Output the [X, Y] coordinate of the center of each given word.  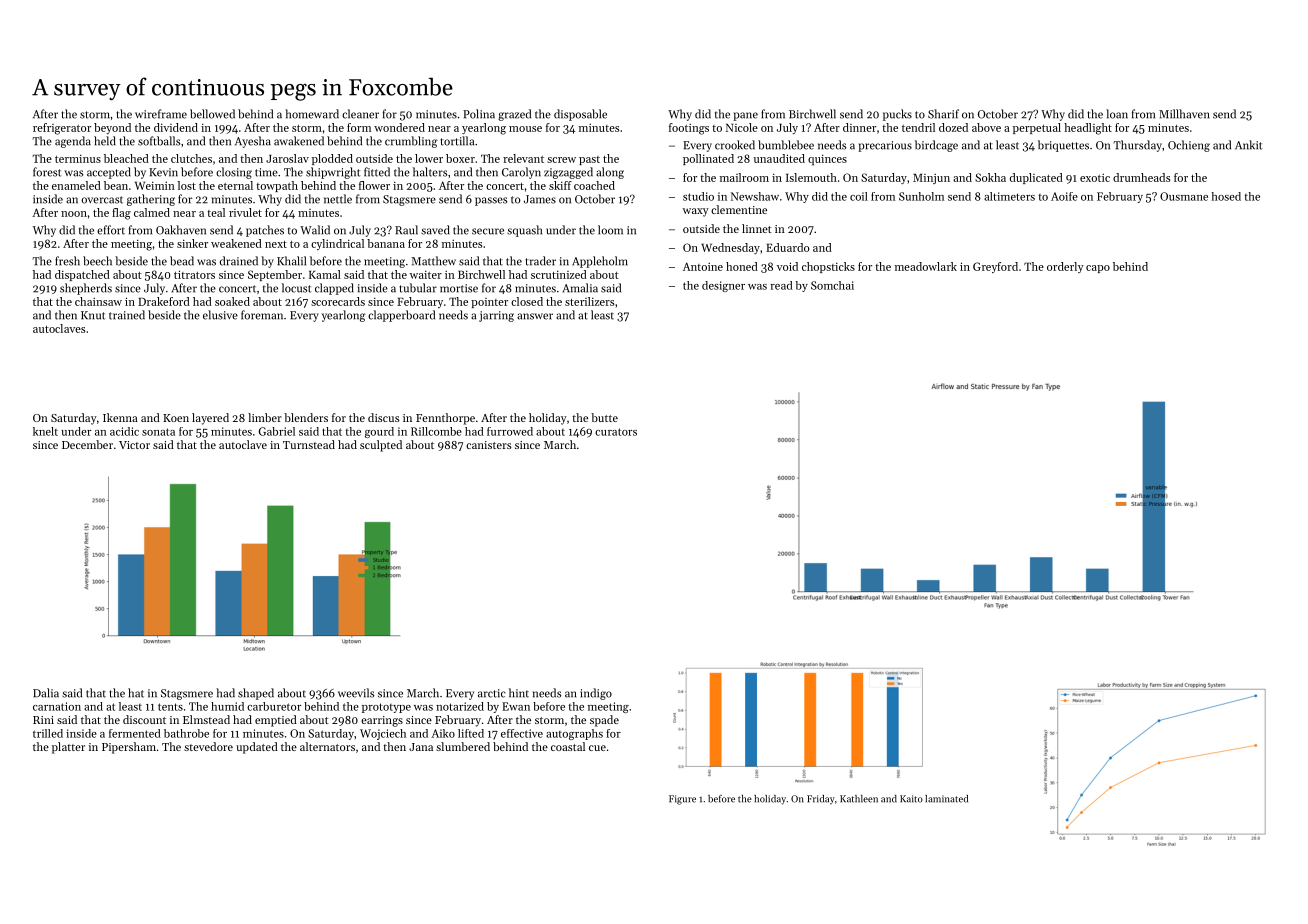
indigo [596, 694]
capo [1098, 269]
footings [689, 129]
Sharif [943, 114]
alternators [327, 746]
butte [604, 417]
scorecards [338, 301]
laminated [946, 799]
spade [604, 721]
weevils [356, 693]
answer [535, 316]
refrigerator [62, 129]
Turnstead [309, 444]
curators [616, 432]
